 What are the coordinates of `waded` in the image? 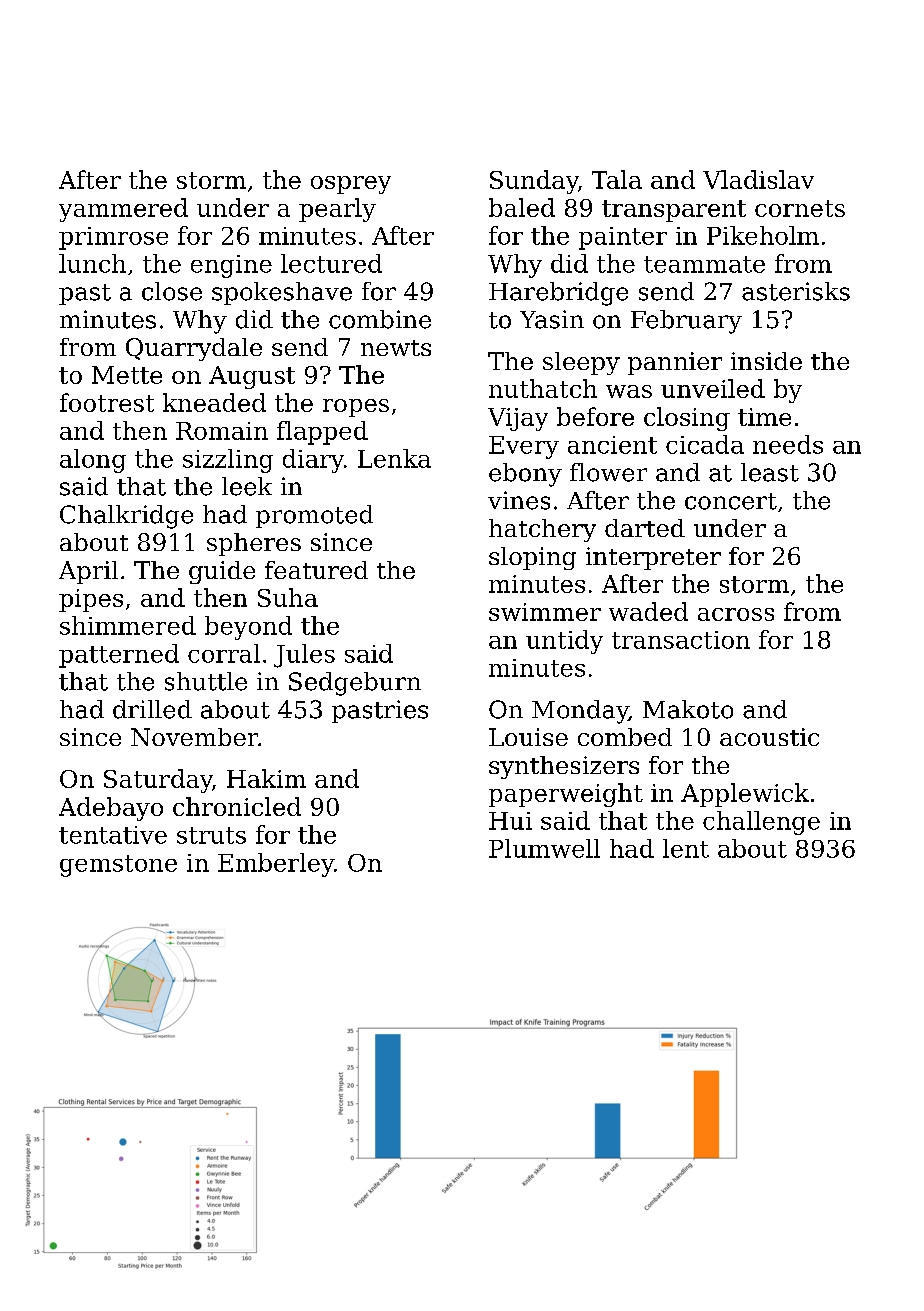 It's located at (648, 611).
